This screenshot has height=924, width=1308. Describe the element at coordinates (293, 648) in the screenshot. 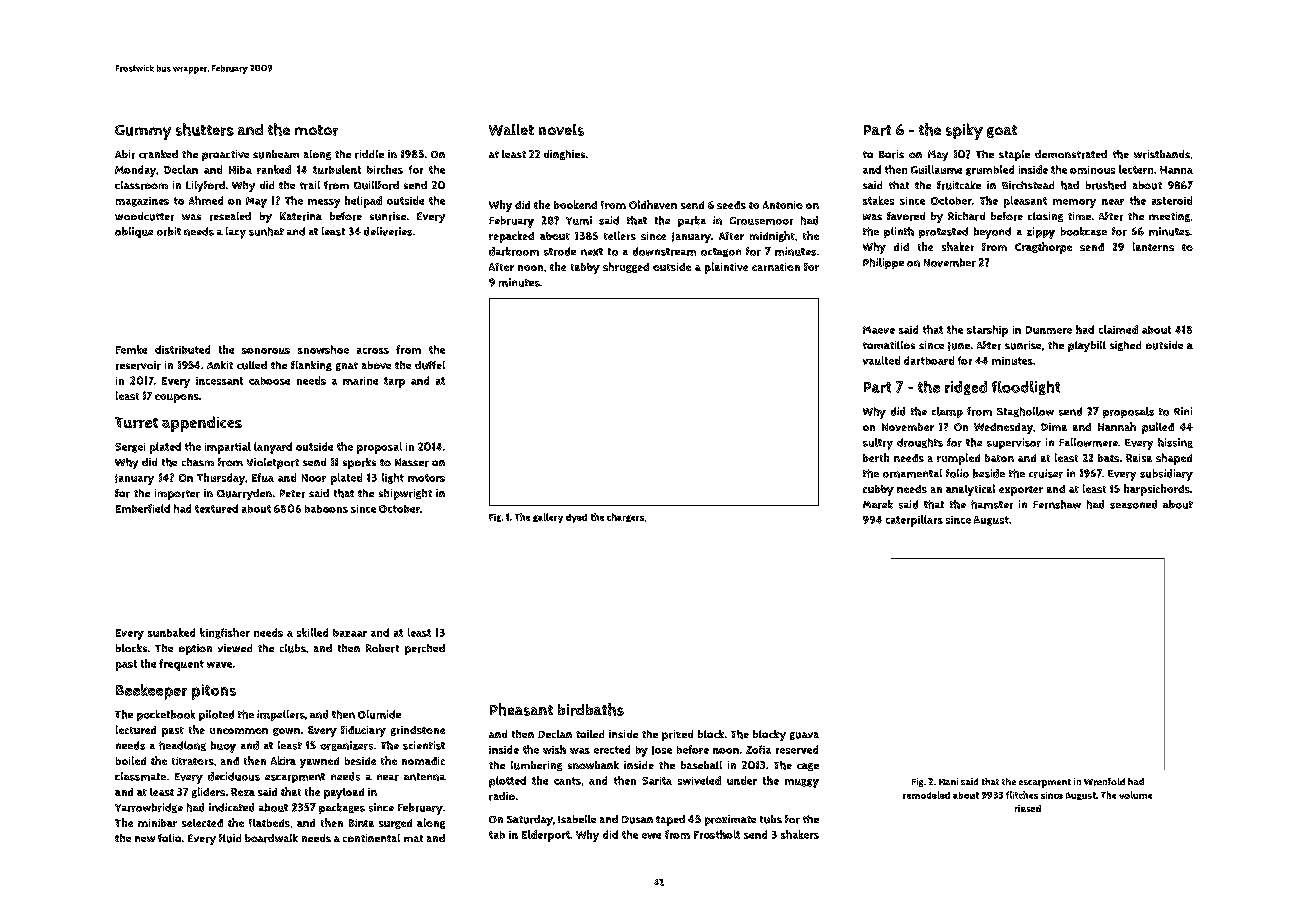

I see `clubs` at that location.
